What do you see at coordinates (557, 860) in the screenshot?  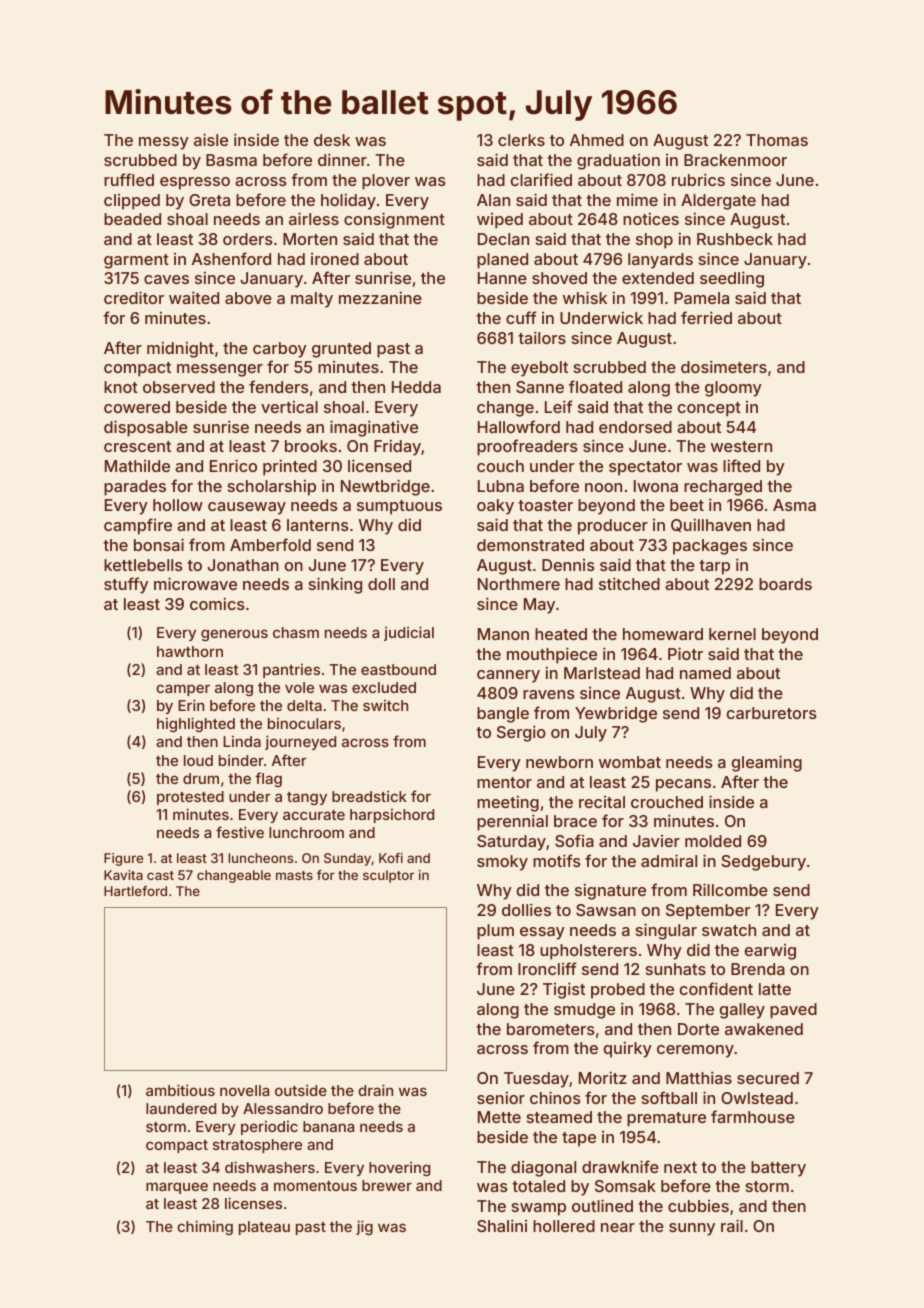 I see `motifs` at bounding box center [557, 860].
